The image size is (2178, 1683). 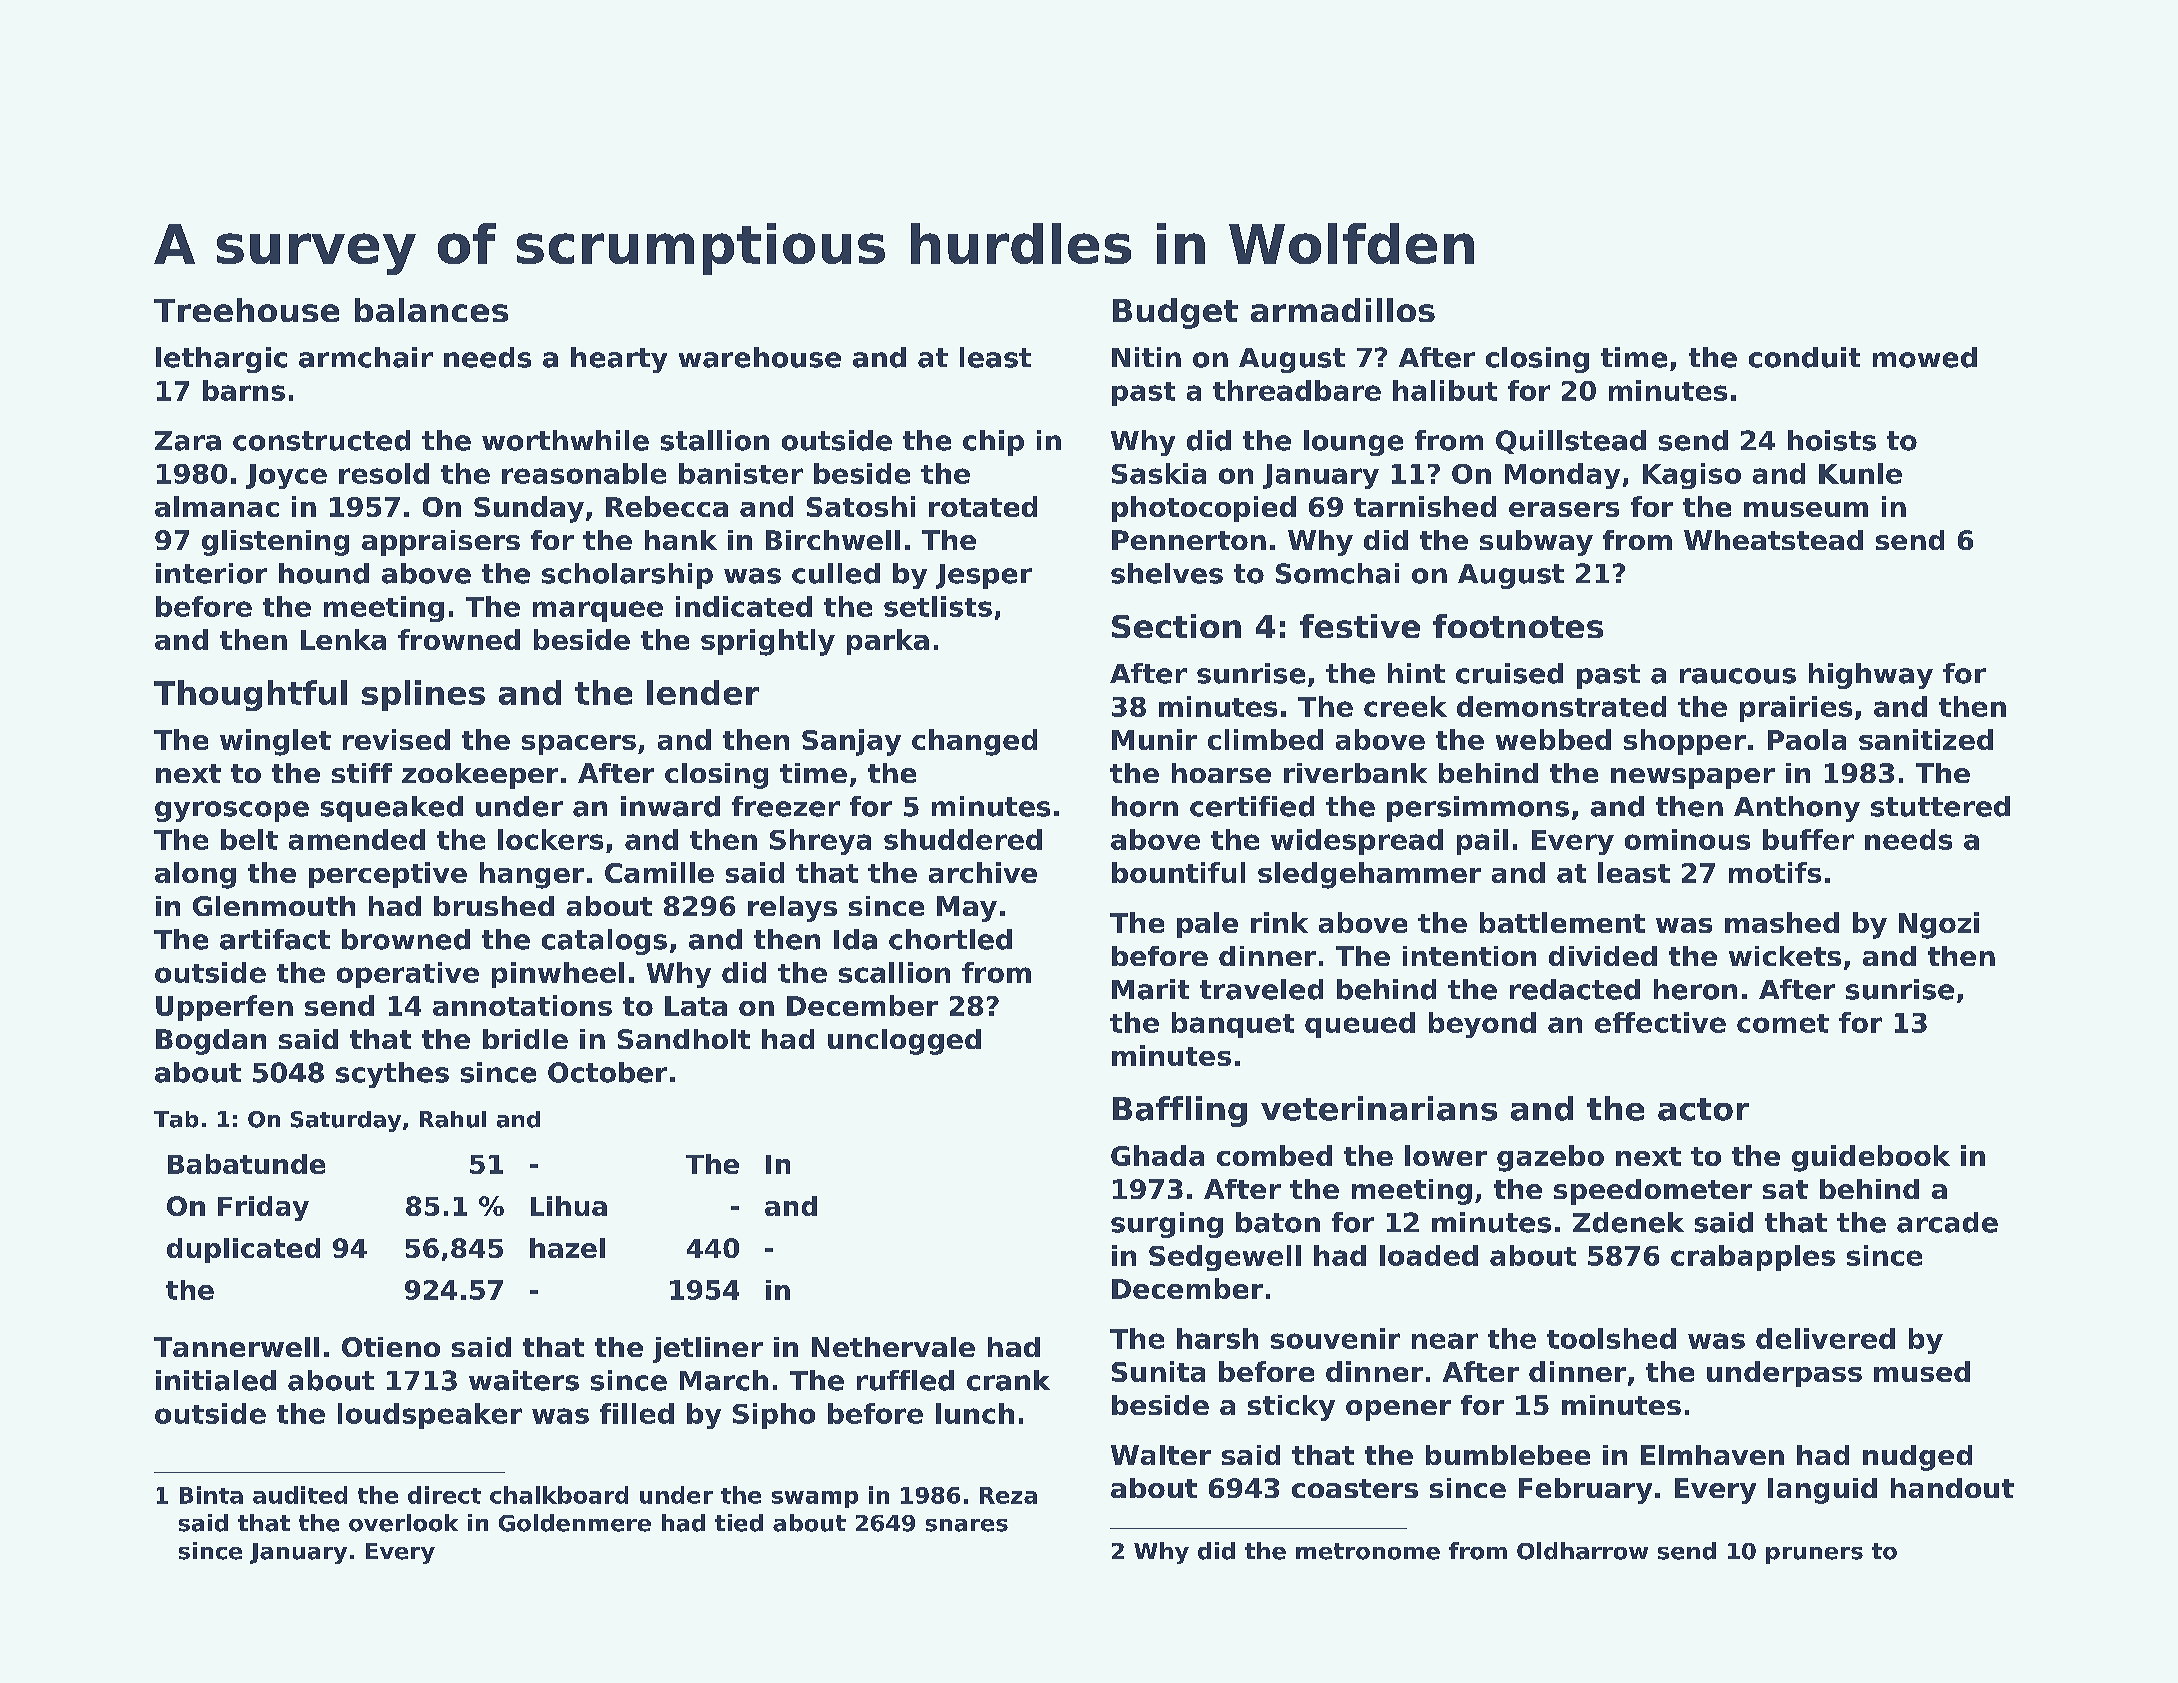 What do you see at coordinates (1832, 440) in the screenshot?
I see `hoists` at bounding box center [1832, 440].
